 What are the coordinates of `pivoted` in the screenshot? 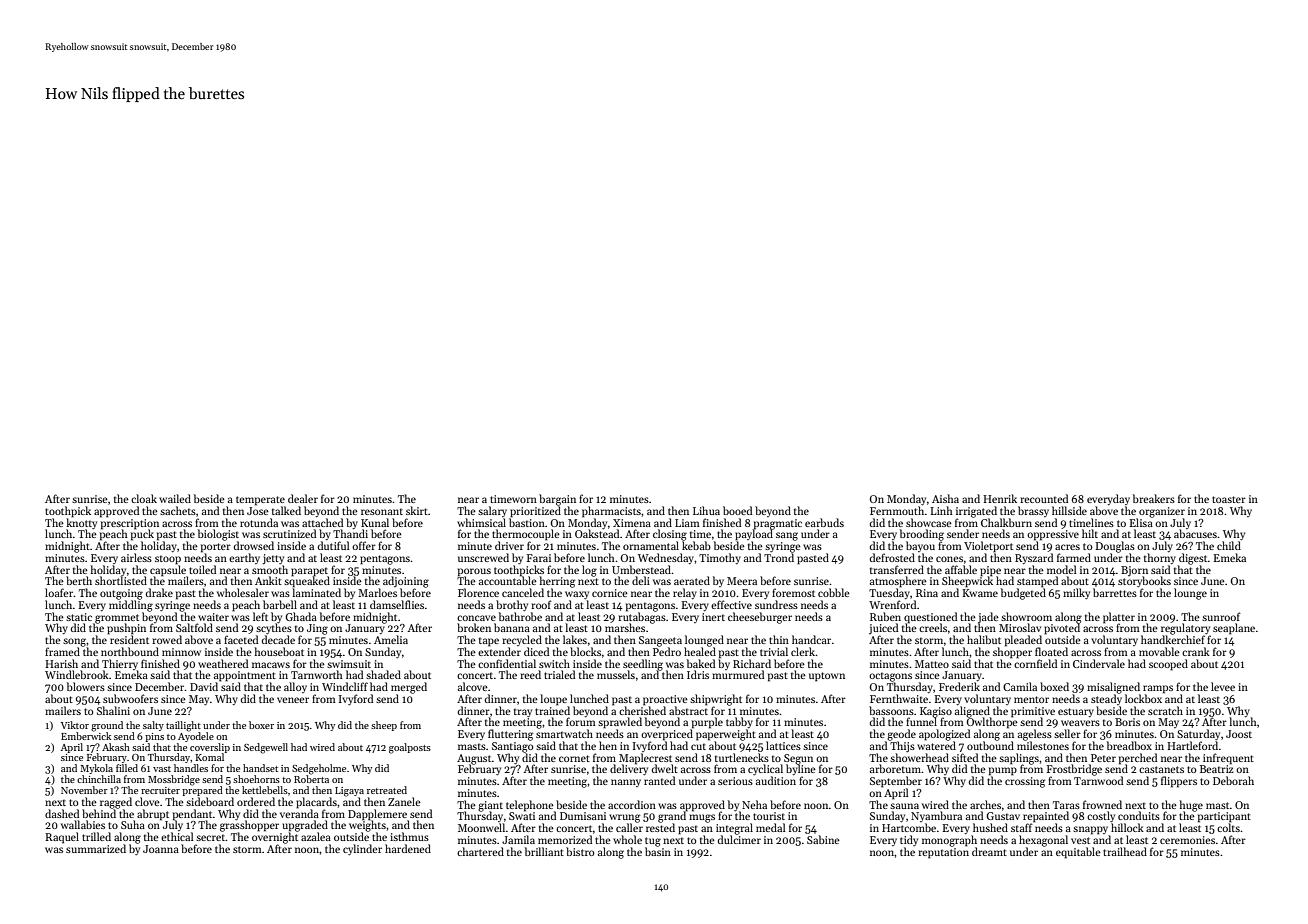 It's located at (1062, 629).
